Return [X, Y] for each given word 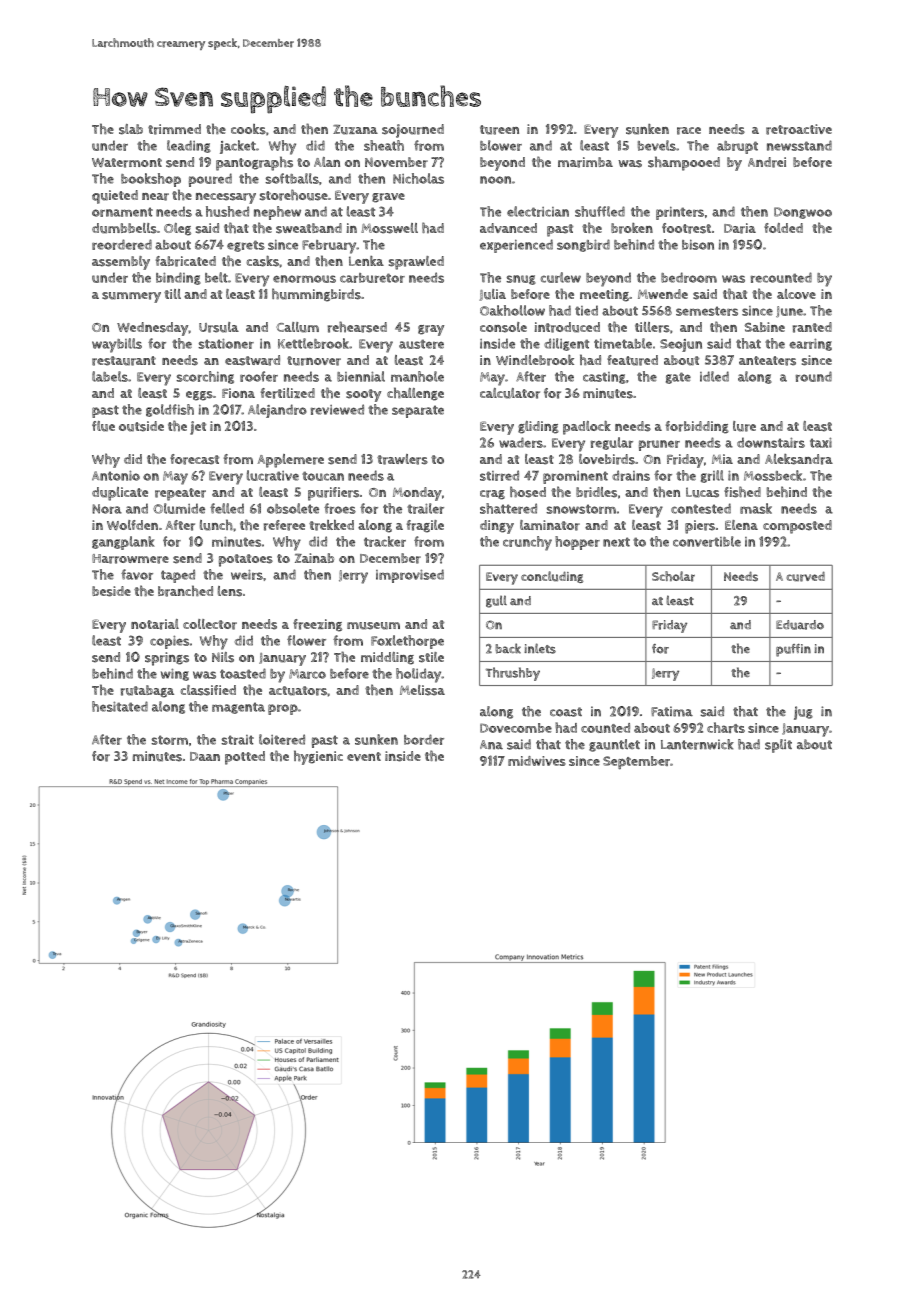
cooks [248, 129]
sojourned [413, 131]
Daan [205, 756]
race [689, 131]
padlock [587, 427]
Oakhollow [512, 310]
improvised [410, 576]
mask [756, 508]
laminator [550, 525]
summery [131, 297]
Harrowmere [130, 559]
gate [678, 378]
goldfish [170, 410]
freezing [317, 625]
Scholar [673, 576]
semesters [707, 311]
